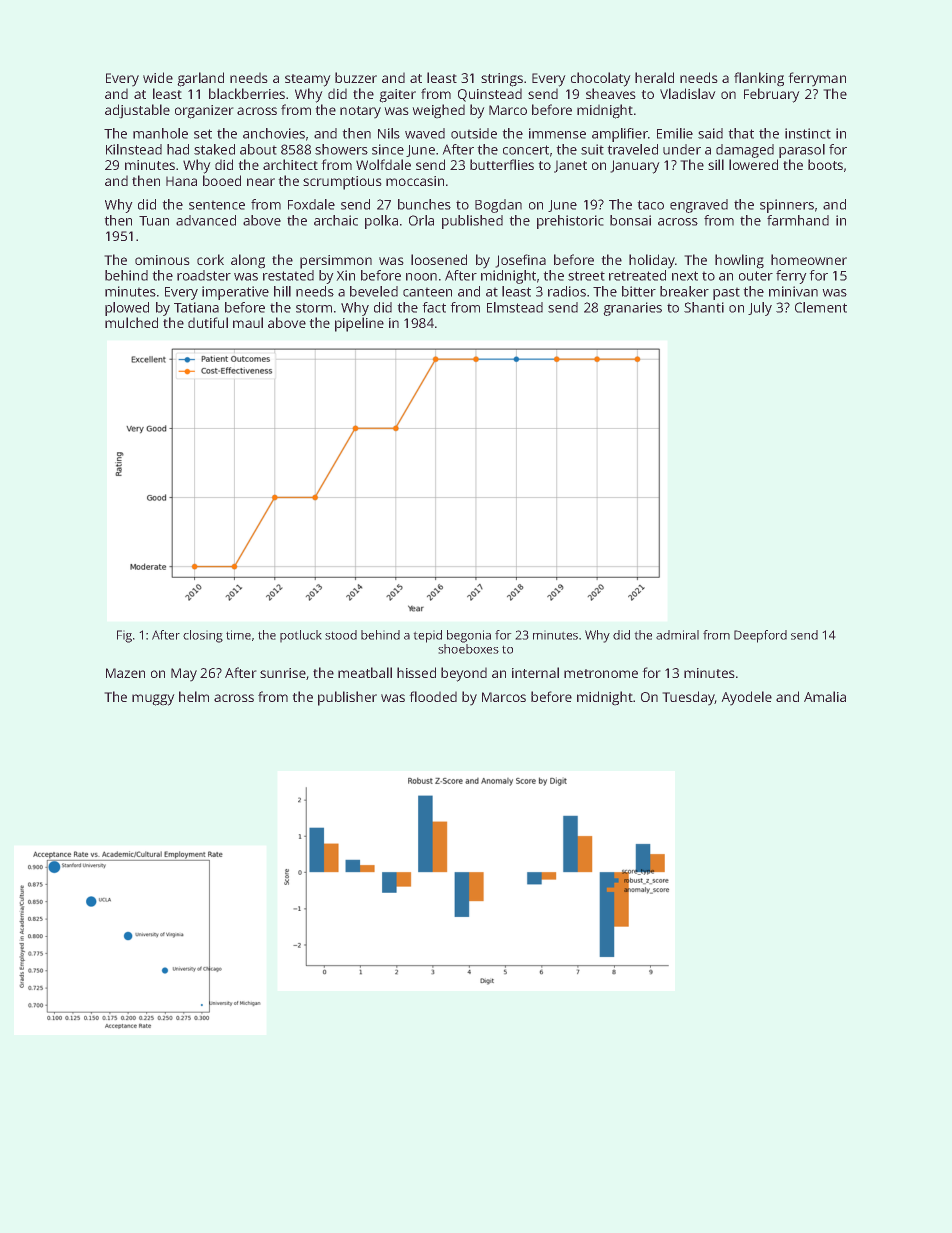 This screenshot has width=952, height=1233. I want to click on metronome, so click(601, 673).
